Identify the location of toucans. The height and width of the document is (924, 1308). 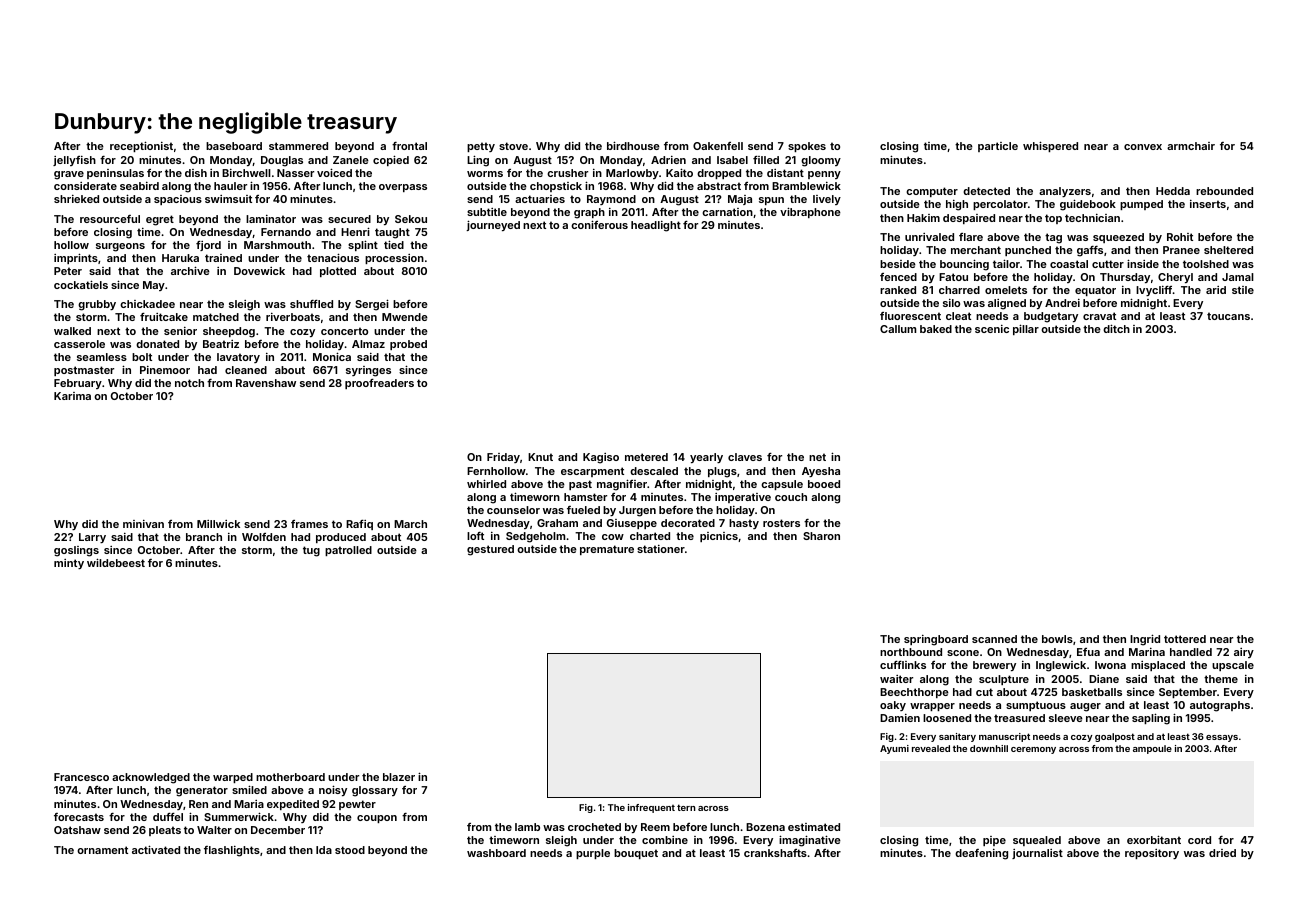
(1228, 316).
